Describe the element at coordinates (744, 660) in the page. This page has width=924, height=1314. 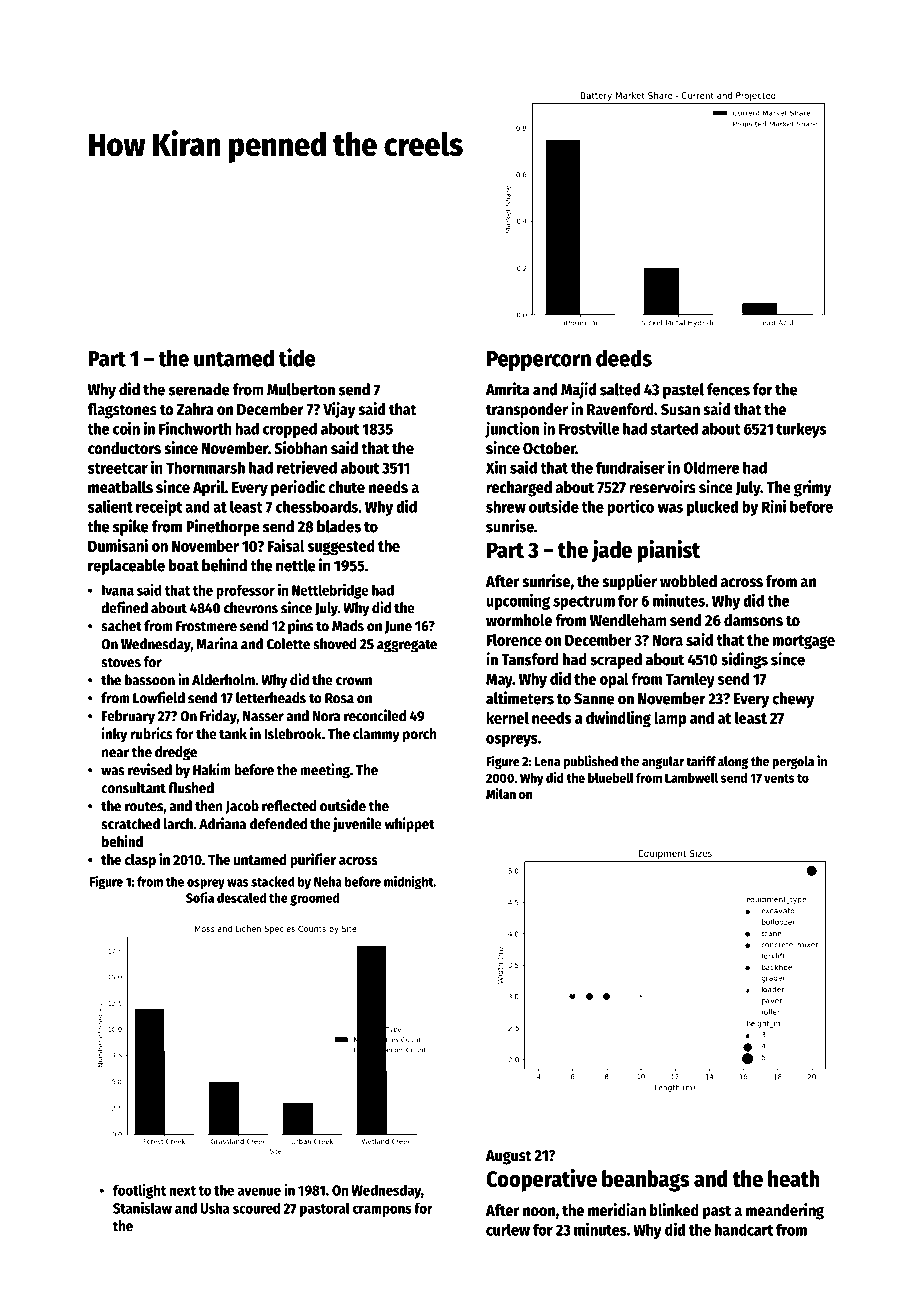
I see `sidings` at that location.
